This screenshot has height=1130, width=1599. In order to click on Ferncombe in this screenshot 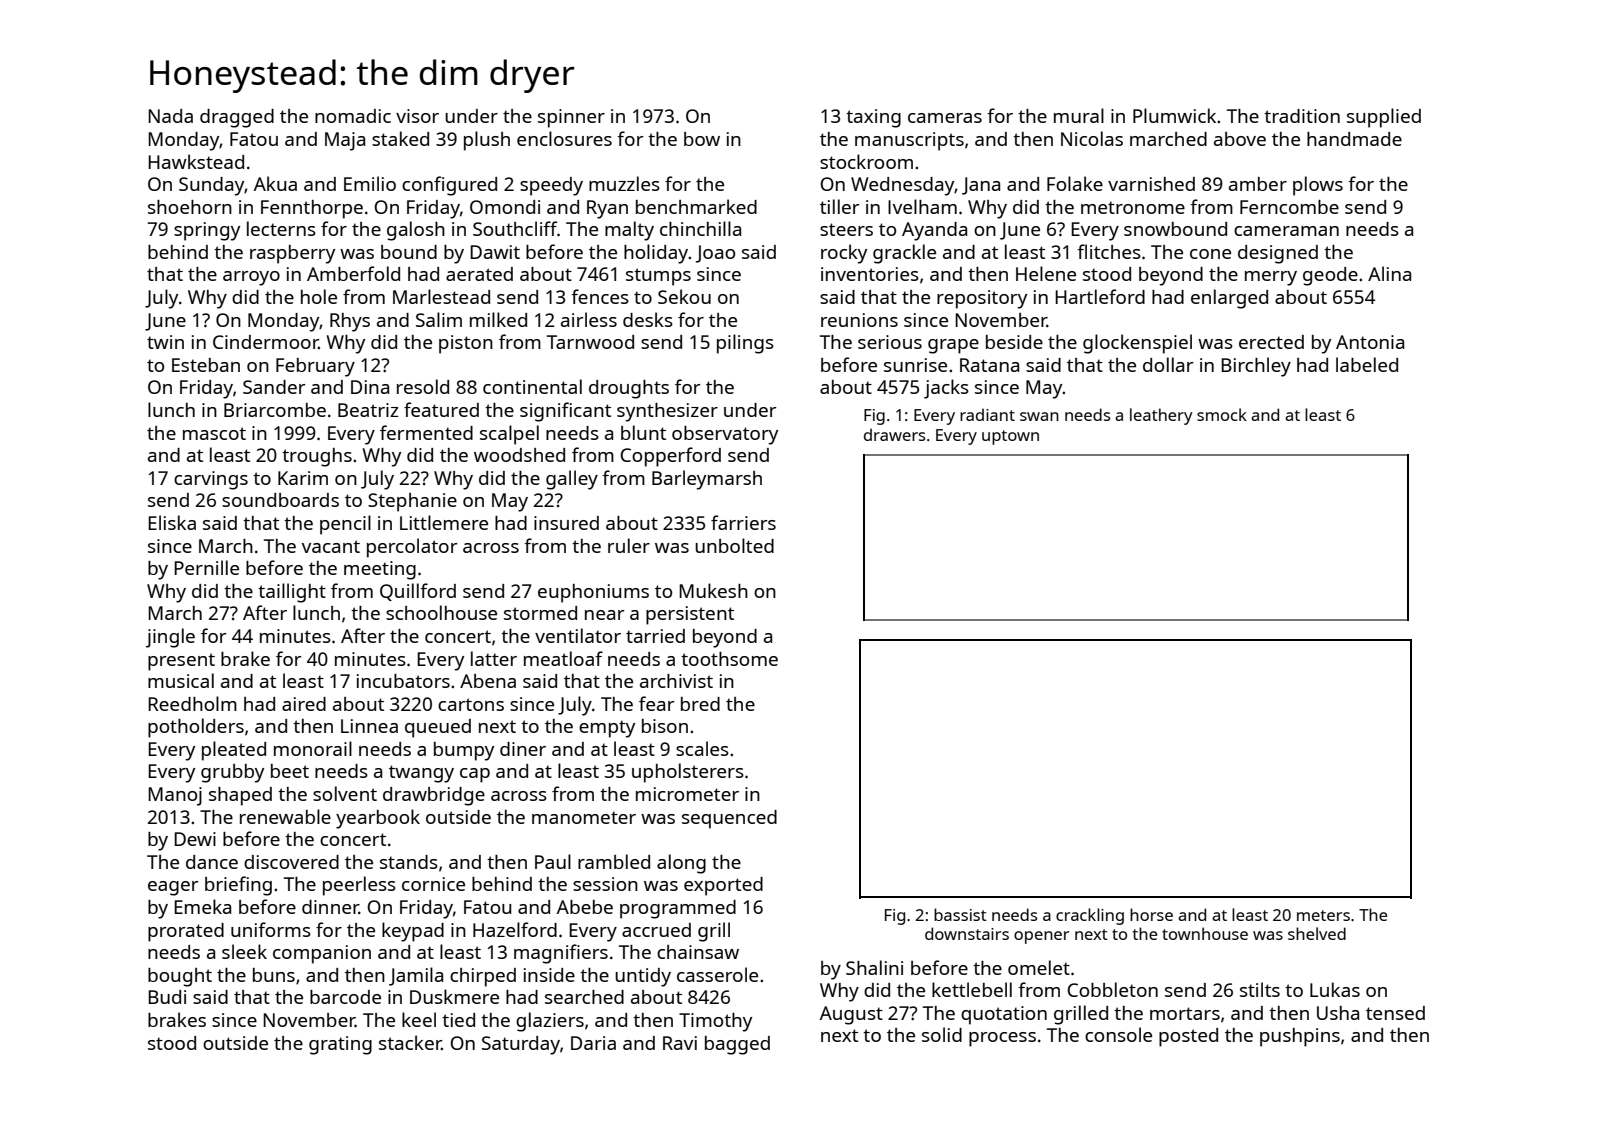, I will do `click(1289, 207)`.
